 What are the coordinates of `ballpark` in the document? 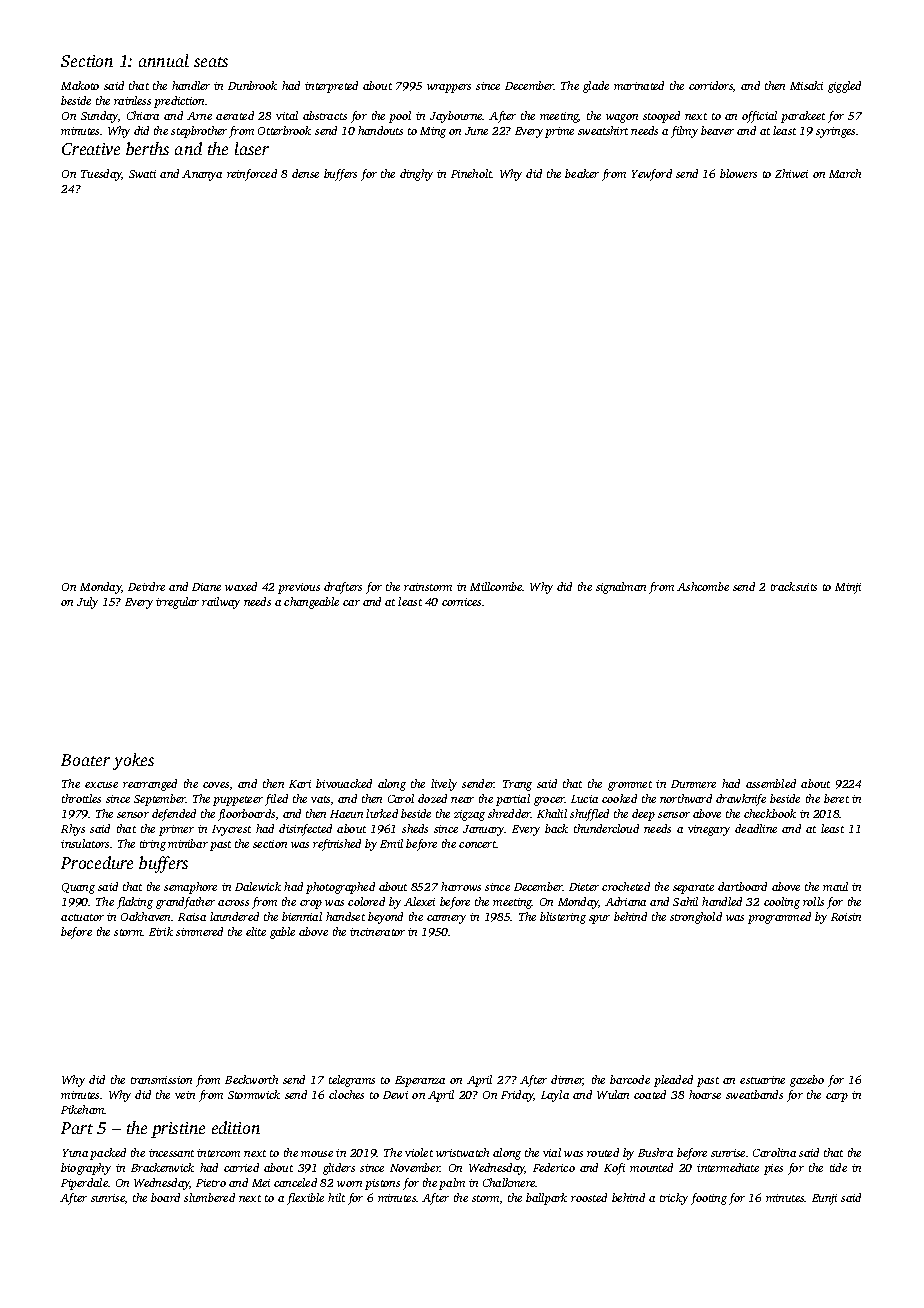 It's located at (546, 1199).
